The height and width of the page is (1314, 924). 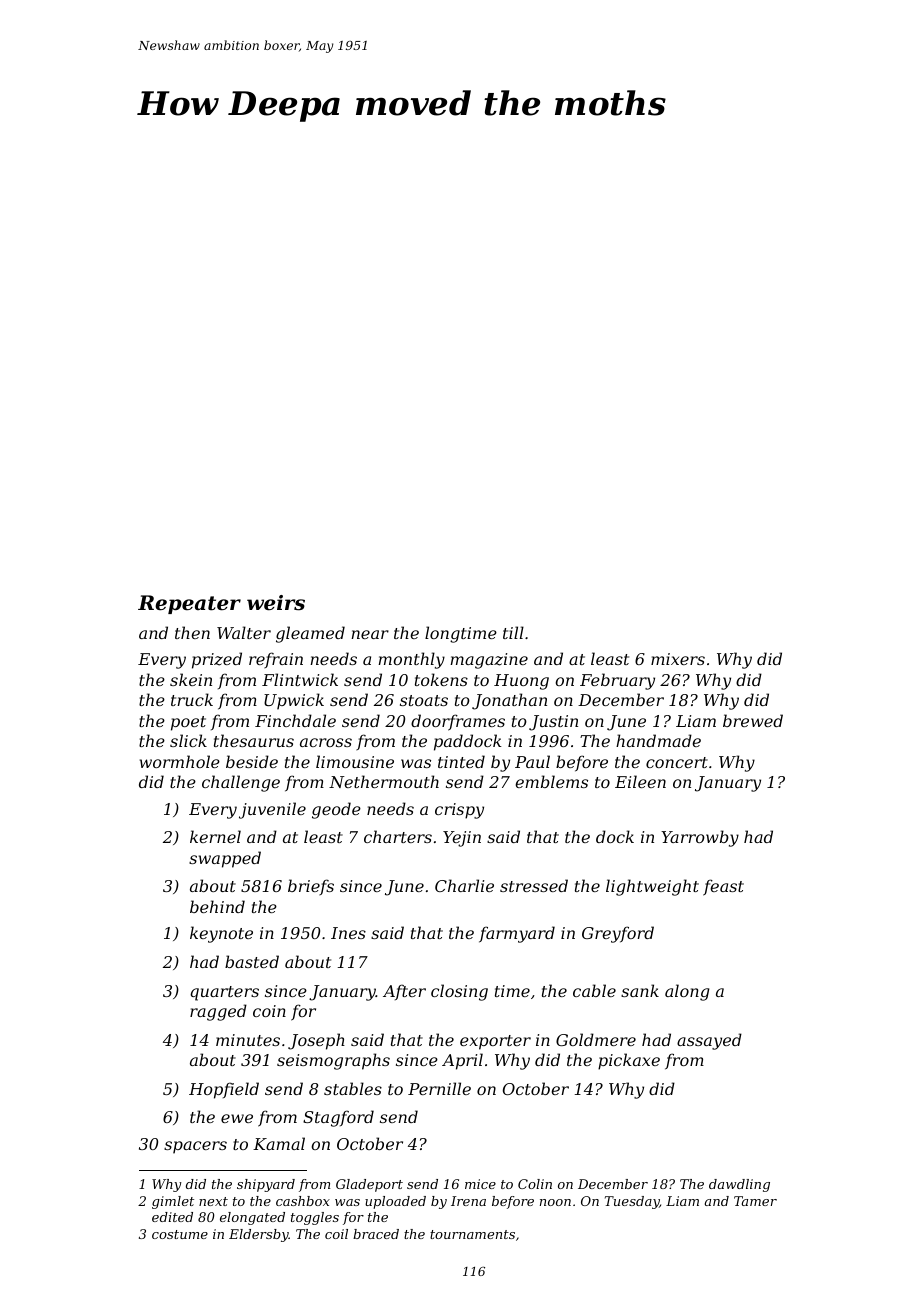 I want to click on April, so click(x=462, y=1061).
